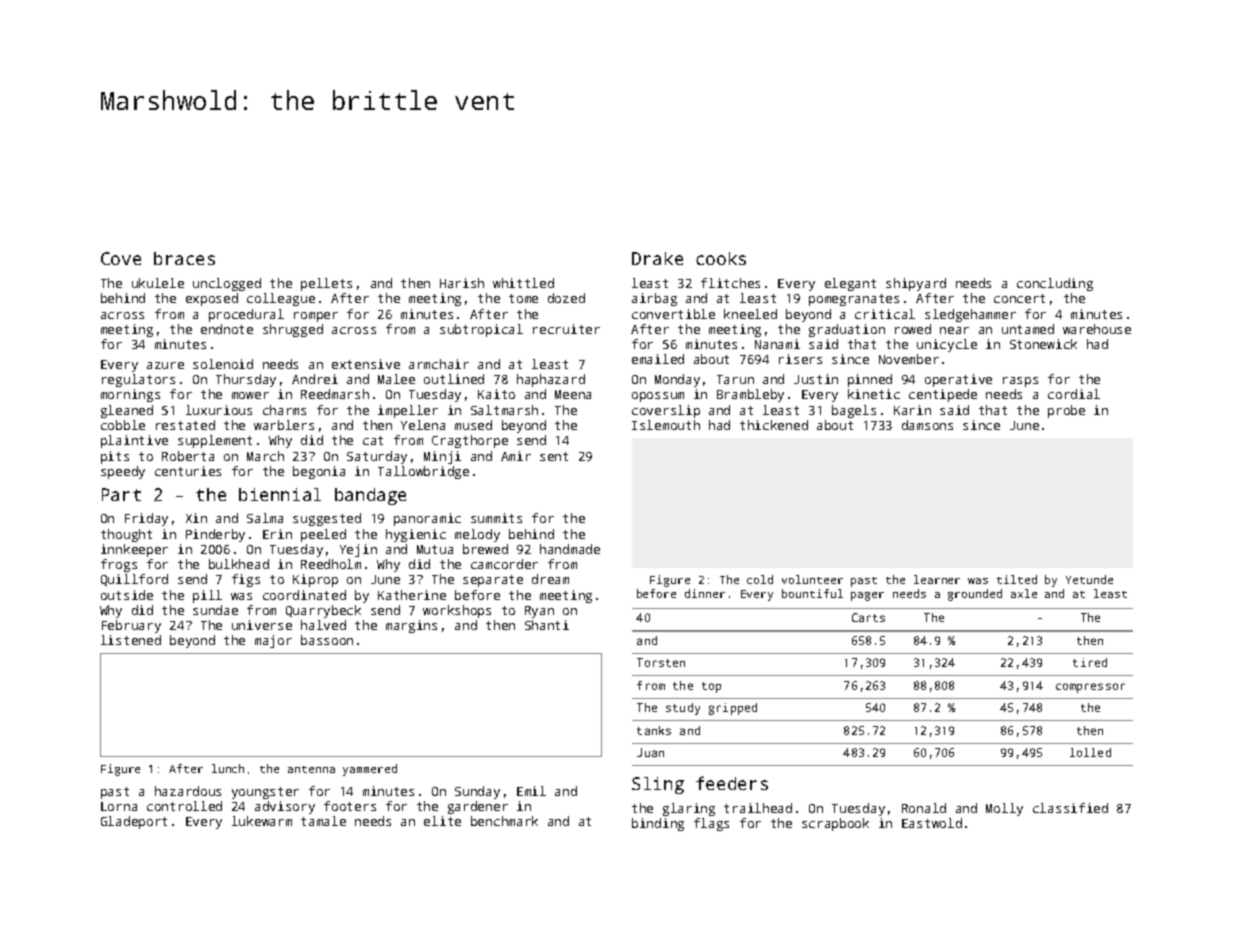 This document has width=1233, height=952. I want to click on damsons, so click(927, 425).
